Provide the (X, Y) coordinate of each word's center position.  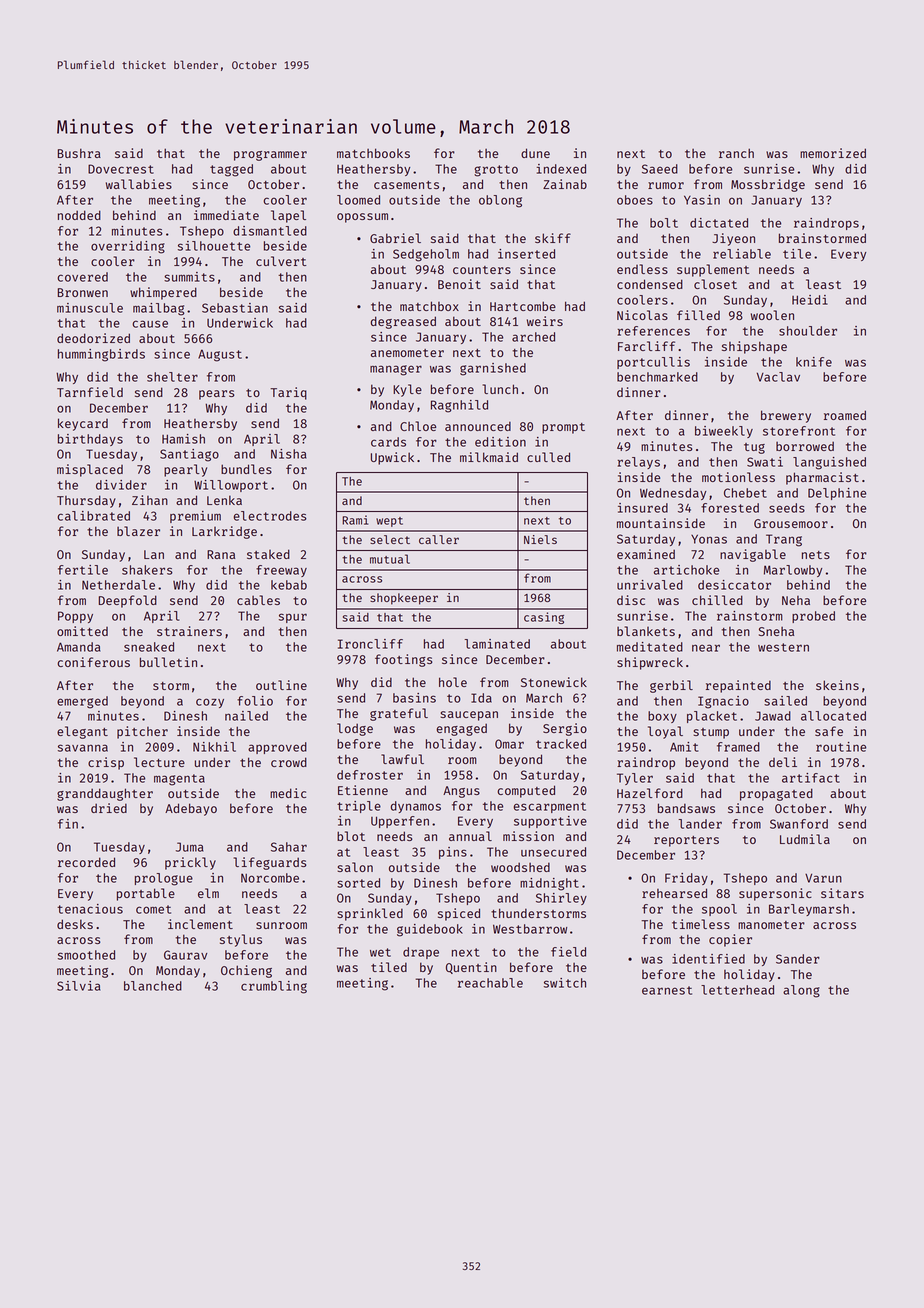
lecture (159, 762)
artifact (811, 778)
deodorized (93, 338)
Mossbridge (768, 185)
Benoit (459, 284)
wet (380, 952)
